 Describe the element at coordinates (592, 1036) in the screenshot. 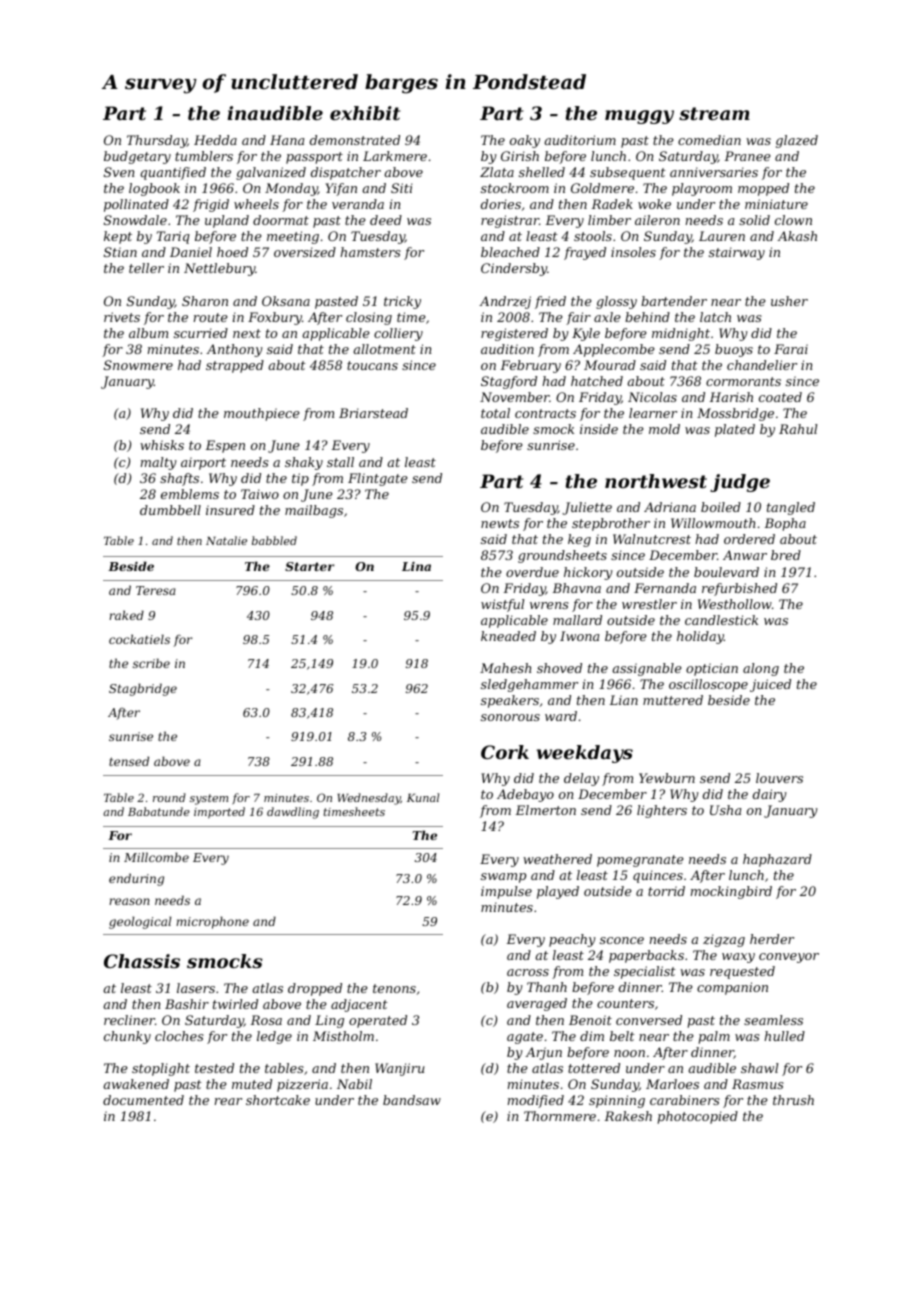

I see `dim` at that location.
